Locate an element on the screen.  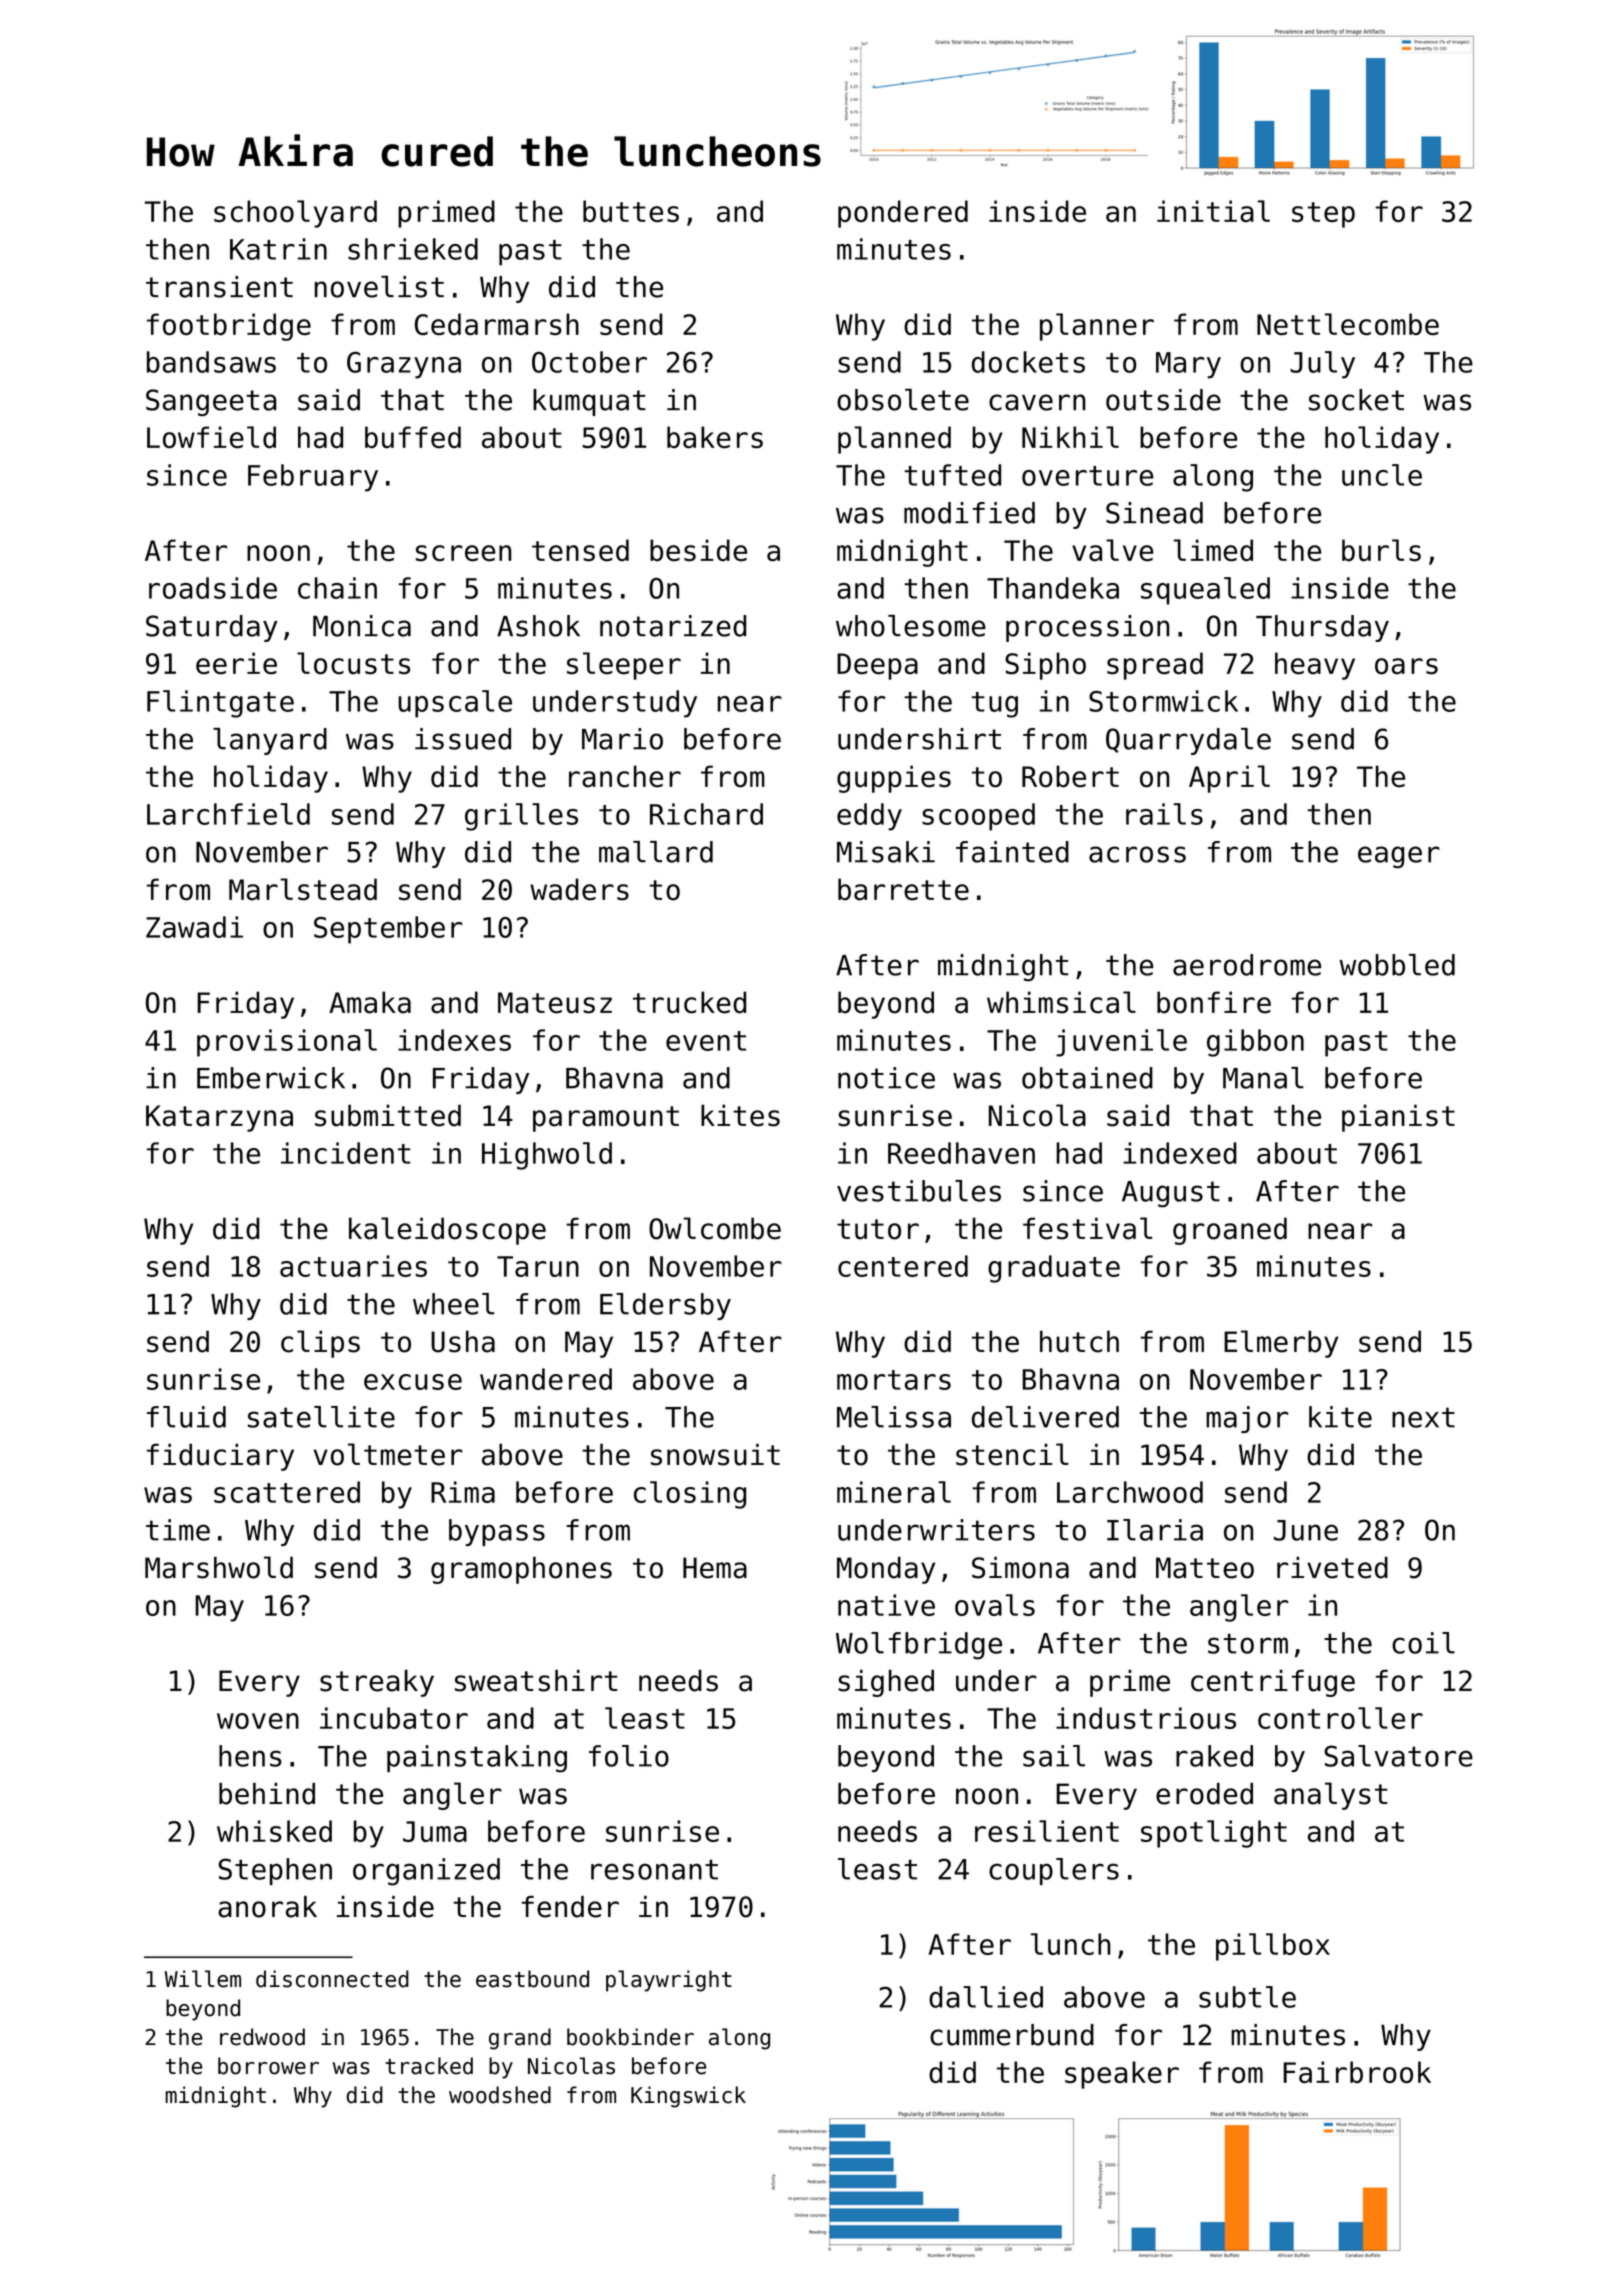
pianist is located at coordinates (1398, 1118).
